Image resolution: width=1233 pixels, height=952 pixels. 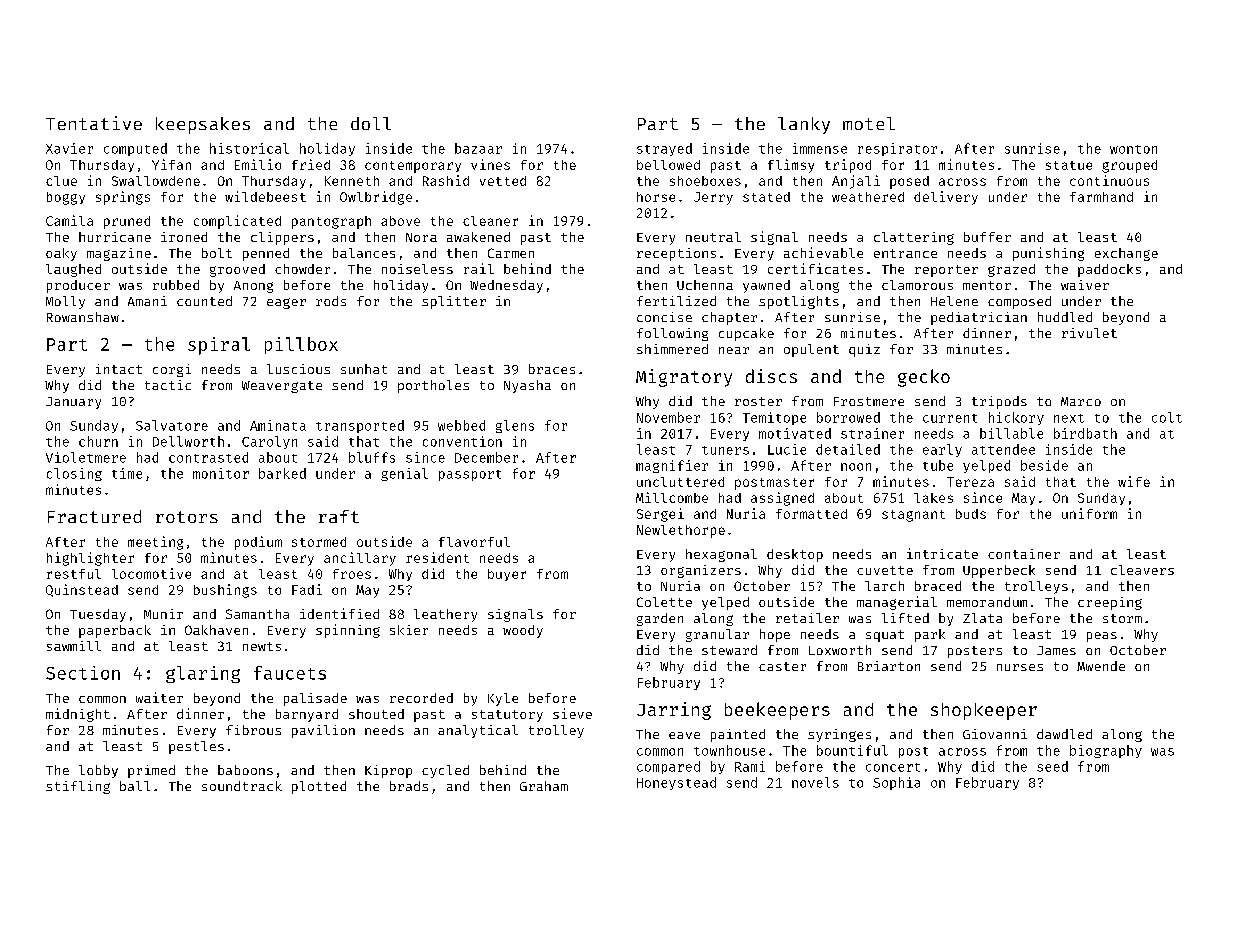 What do you see at coordinates (221, 473) in the screenshot?
I see `monitor` at bounding box center [221, 473].
